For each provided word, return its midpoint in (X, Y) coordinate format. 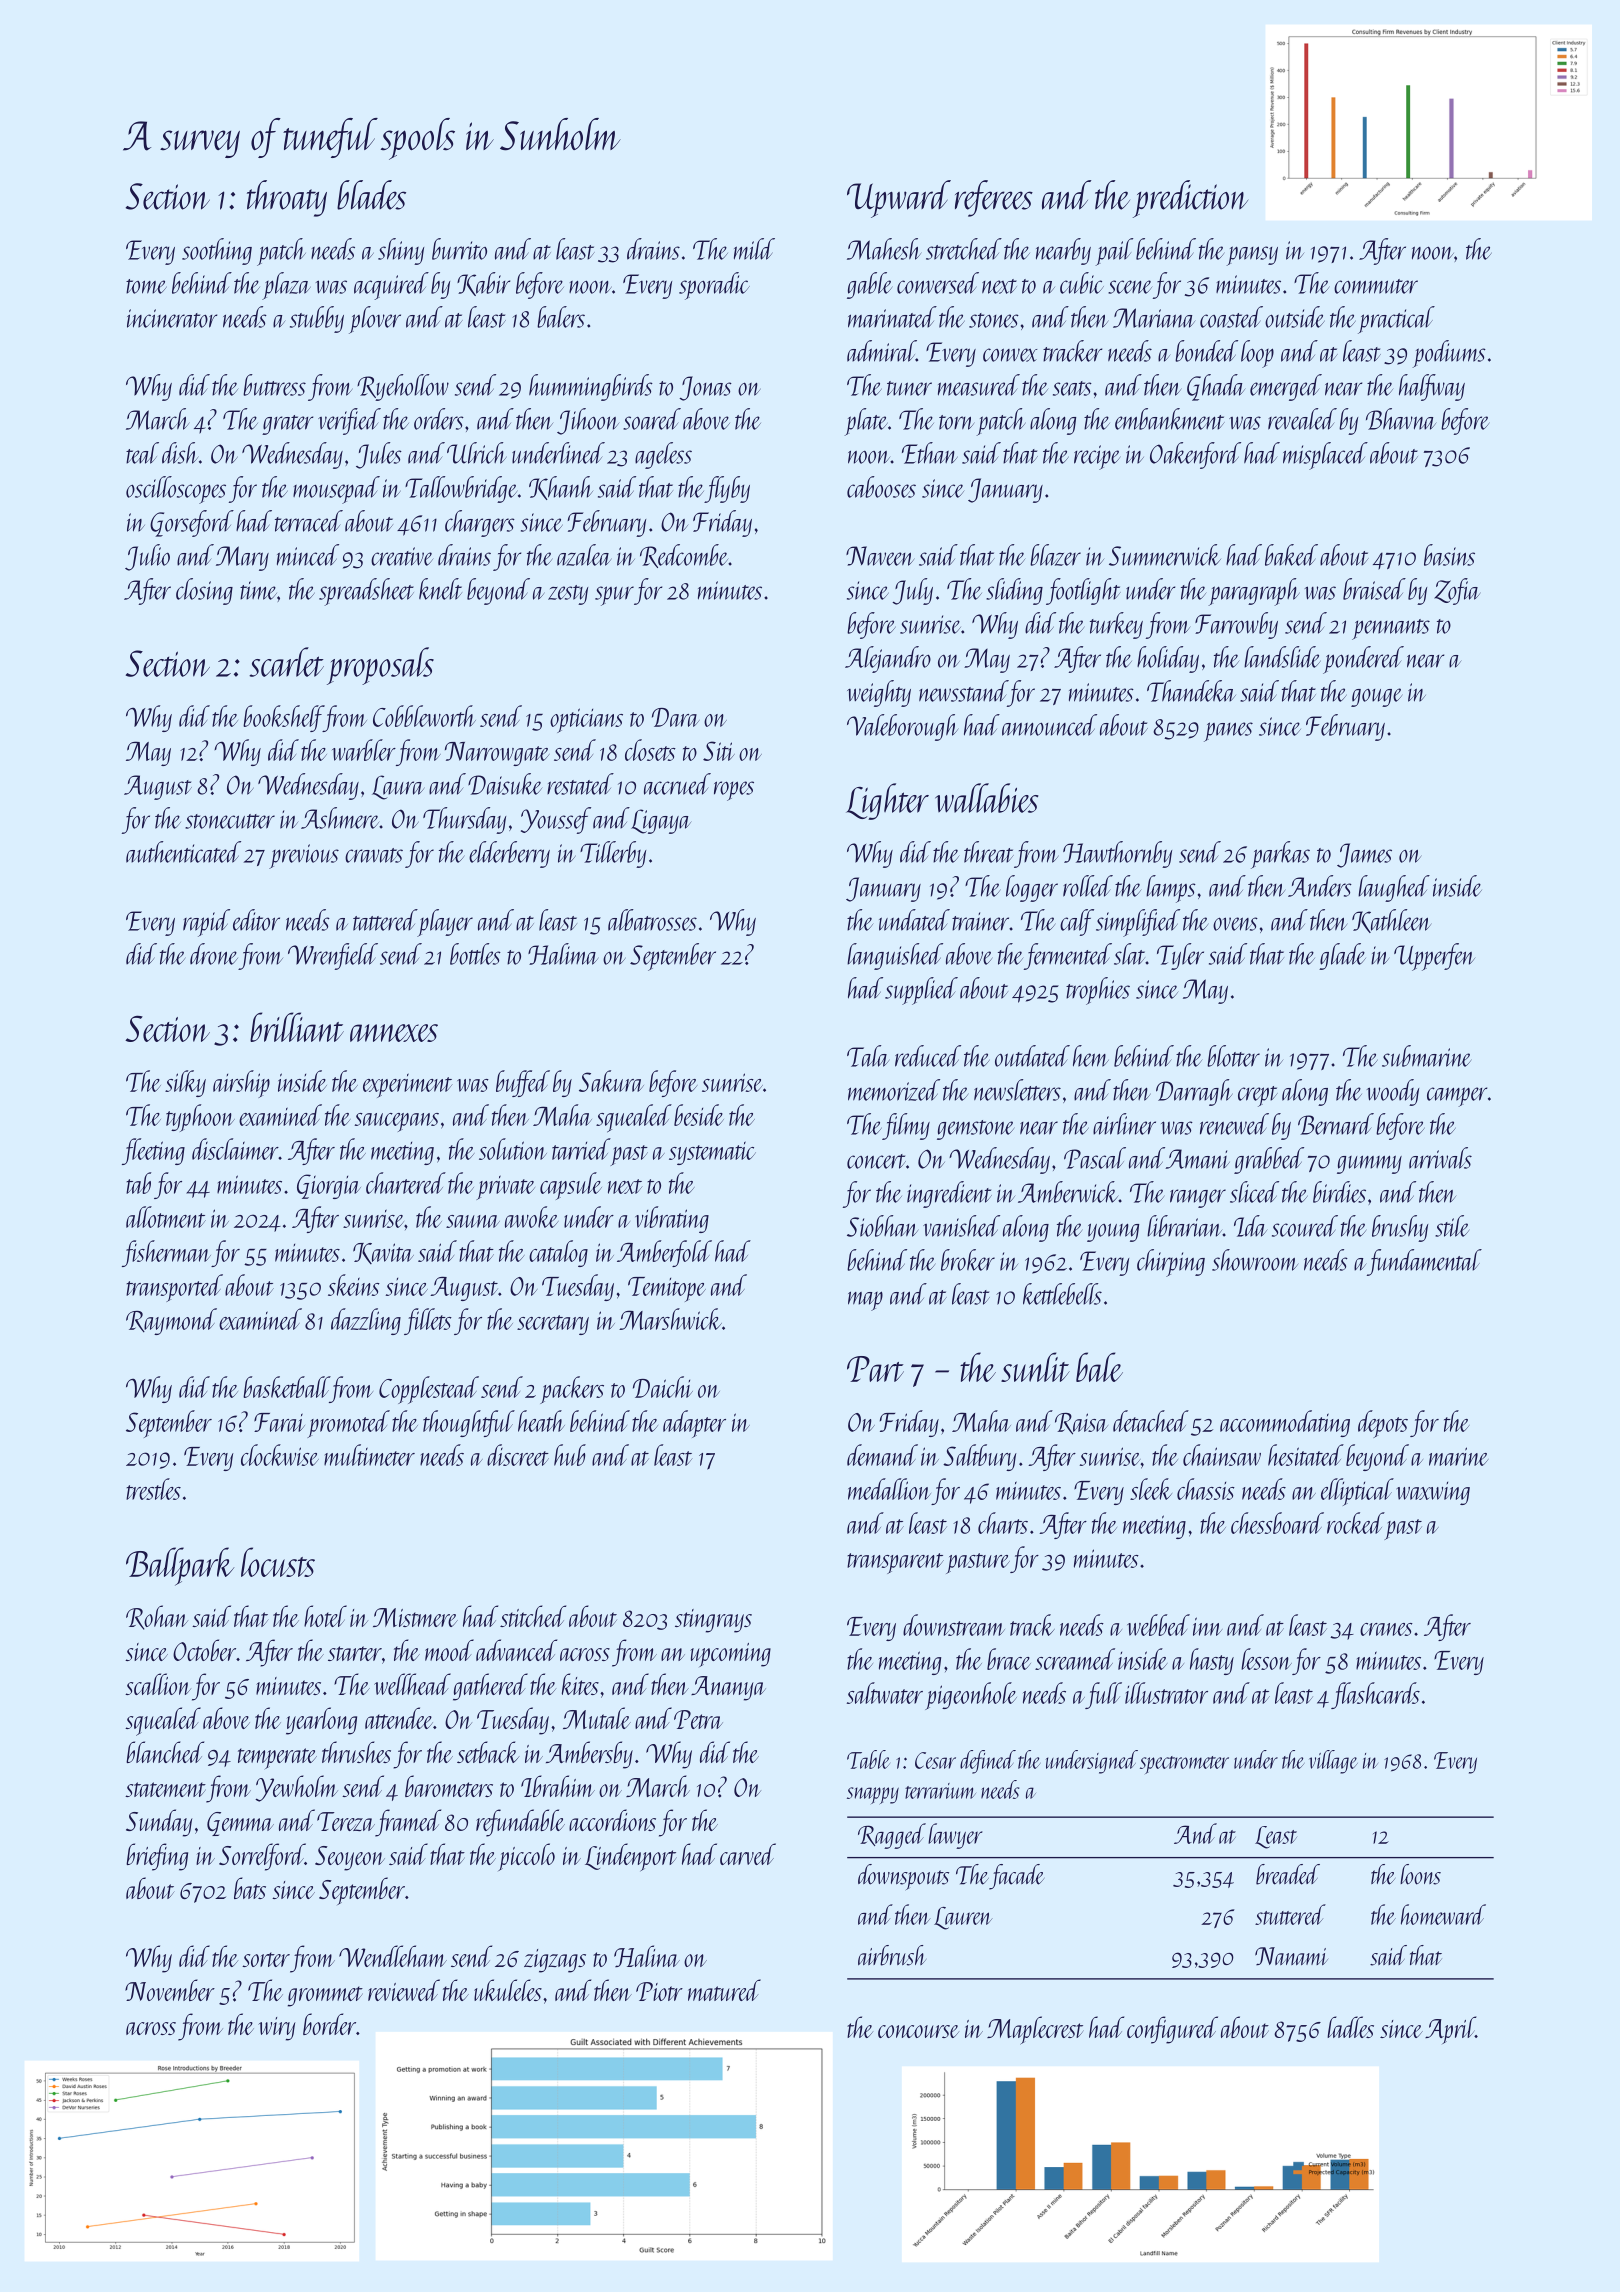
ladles (1350, 2027)
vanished (961, 1226)
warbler (364, 750)
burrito (459, 249)
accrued (677, 784)
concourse (918, 2031)
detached (1151, 1421)
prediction (1190, 199)
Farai (279, 1422)
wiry (276, 2029)
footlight (1083, 591)
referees (994, 198)
